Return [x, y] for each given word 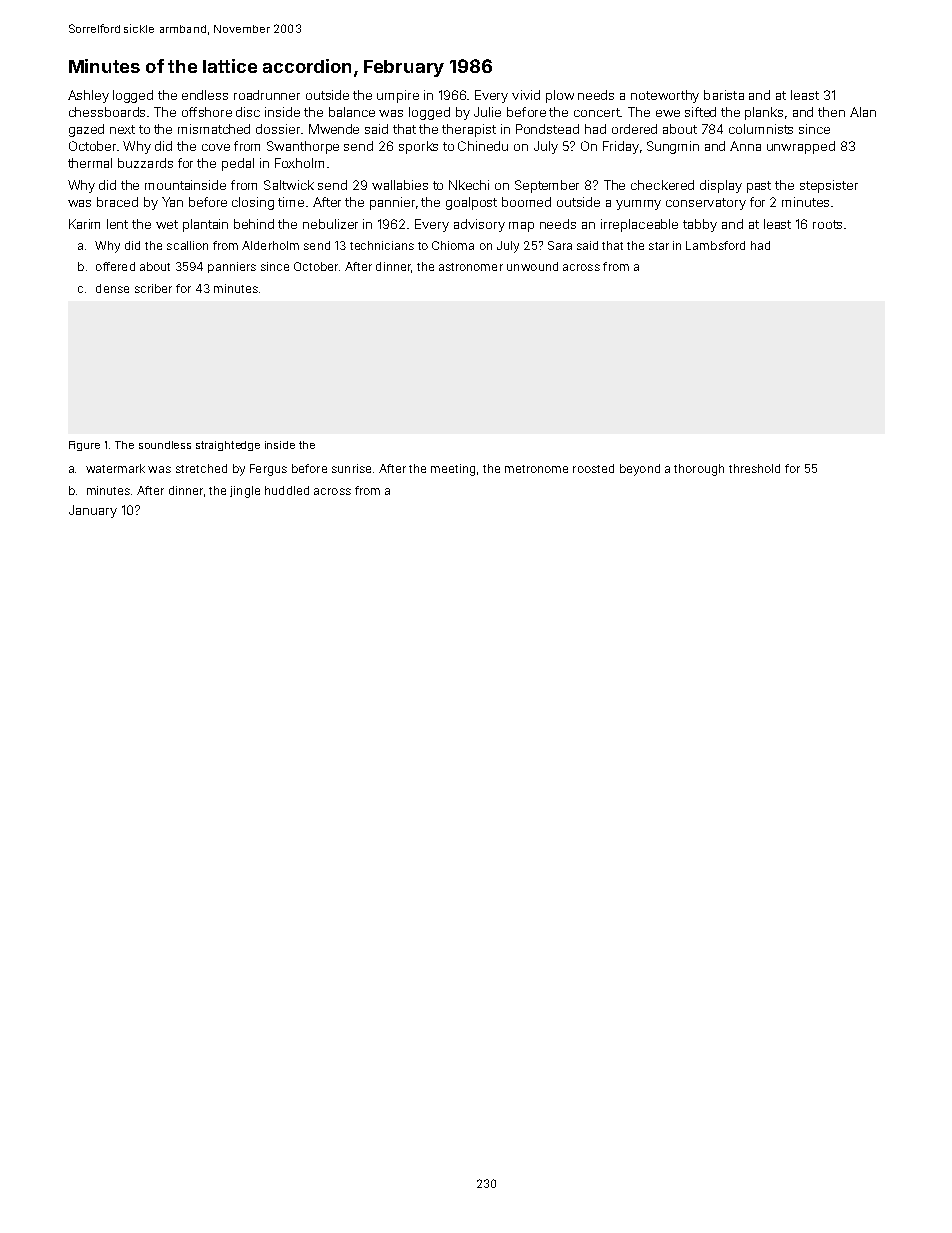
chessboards [107, 112]
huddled [287, 490]
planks [764, 113]
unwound [532, 266]
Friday [621, 147]
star [659, 246]
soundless [165, 445]
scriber [153, 288]
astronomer [471, 267]
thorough [699, 470]
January [93, 511]
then [831, 112]
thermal [90, 163]
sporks [418, 147]
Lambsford [715, 245]
